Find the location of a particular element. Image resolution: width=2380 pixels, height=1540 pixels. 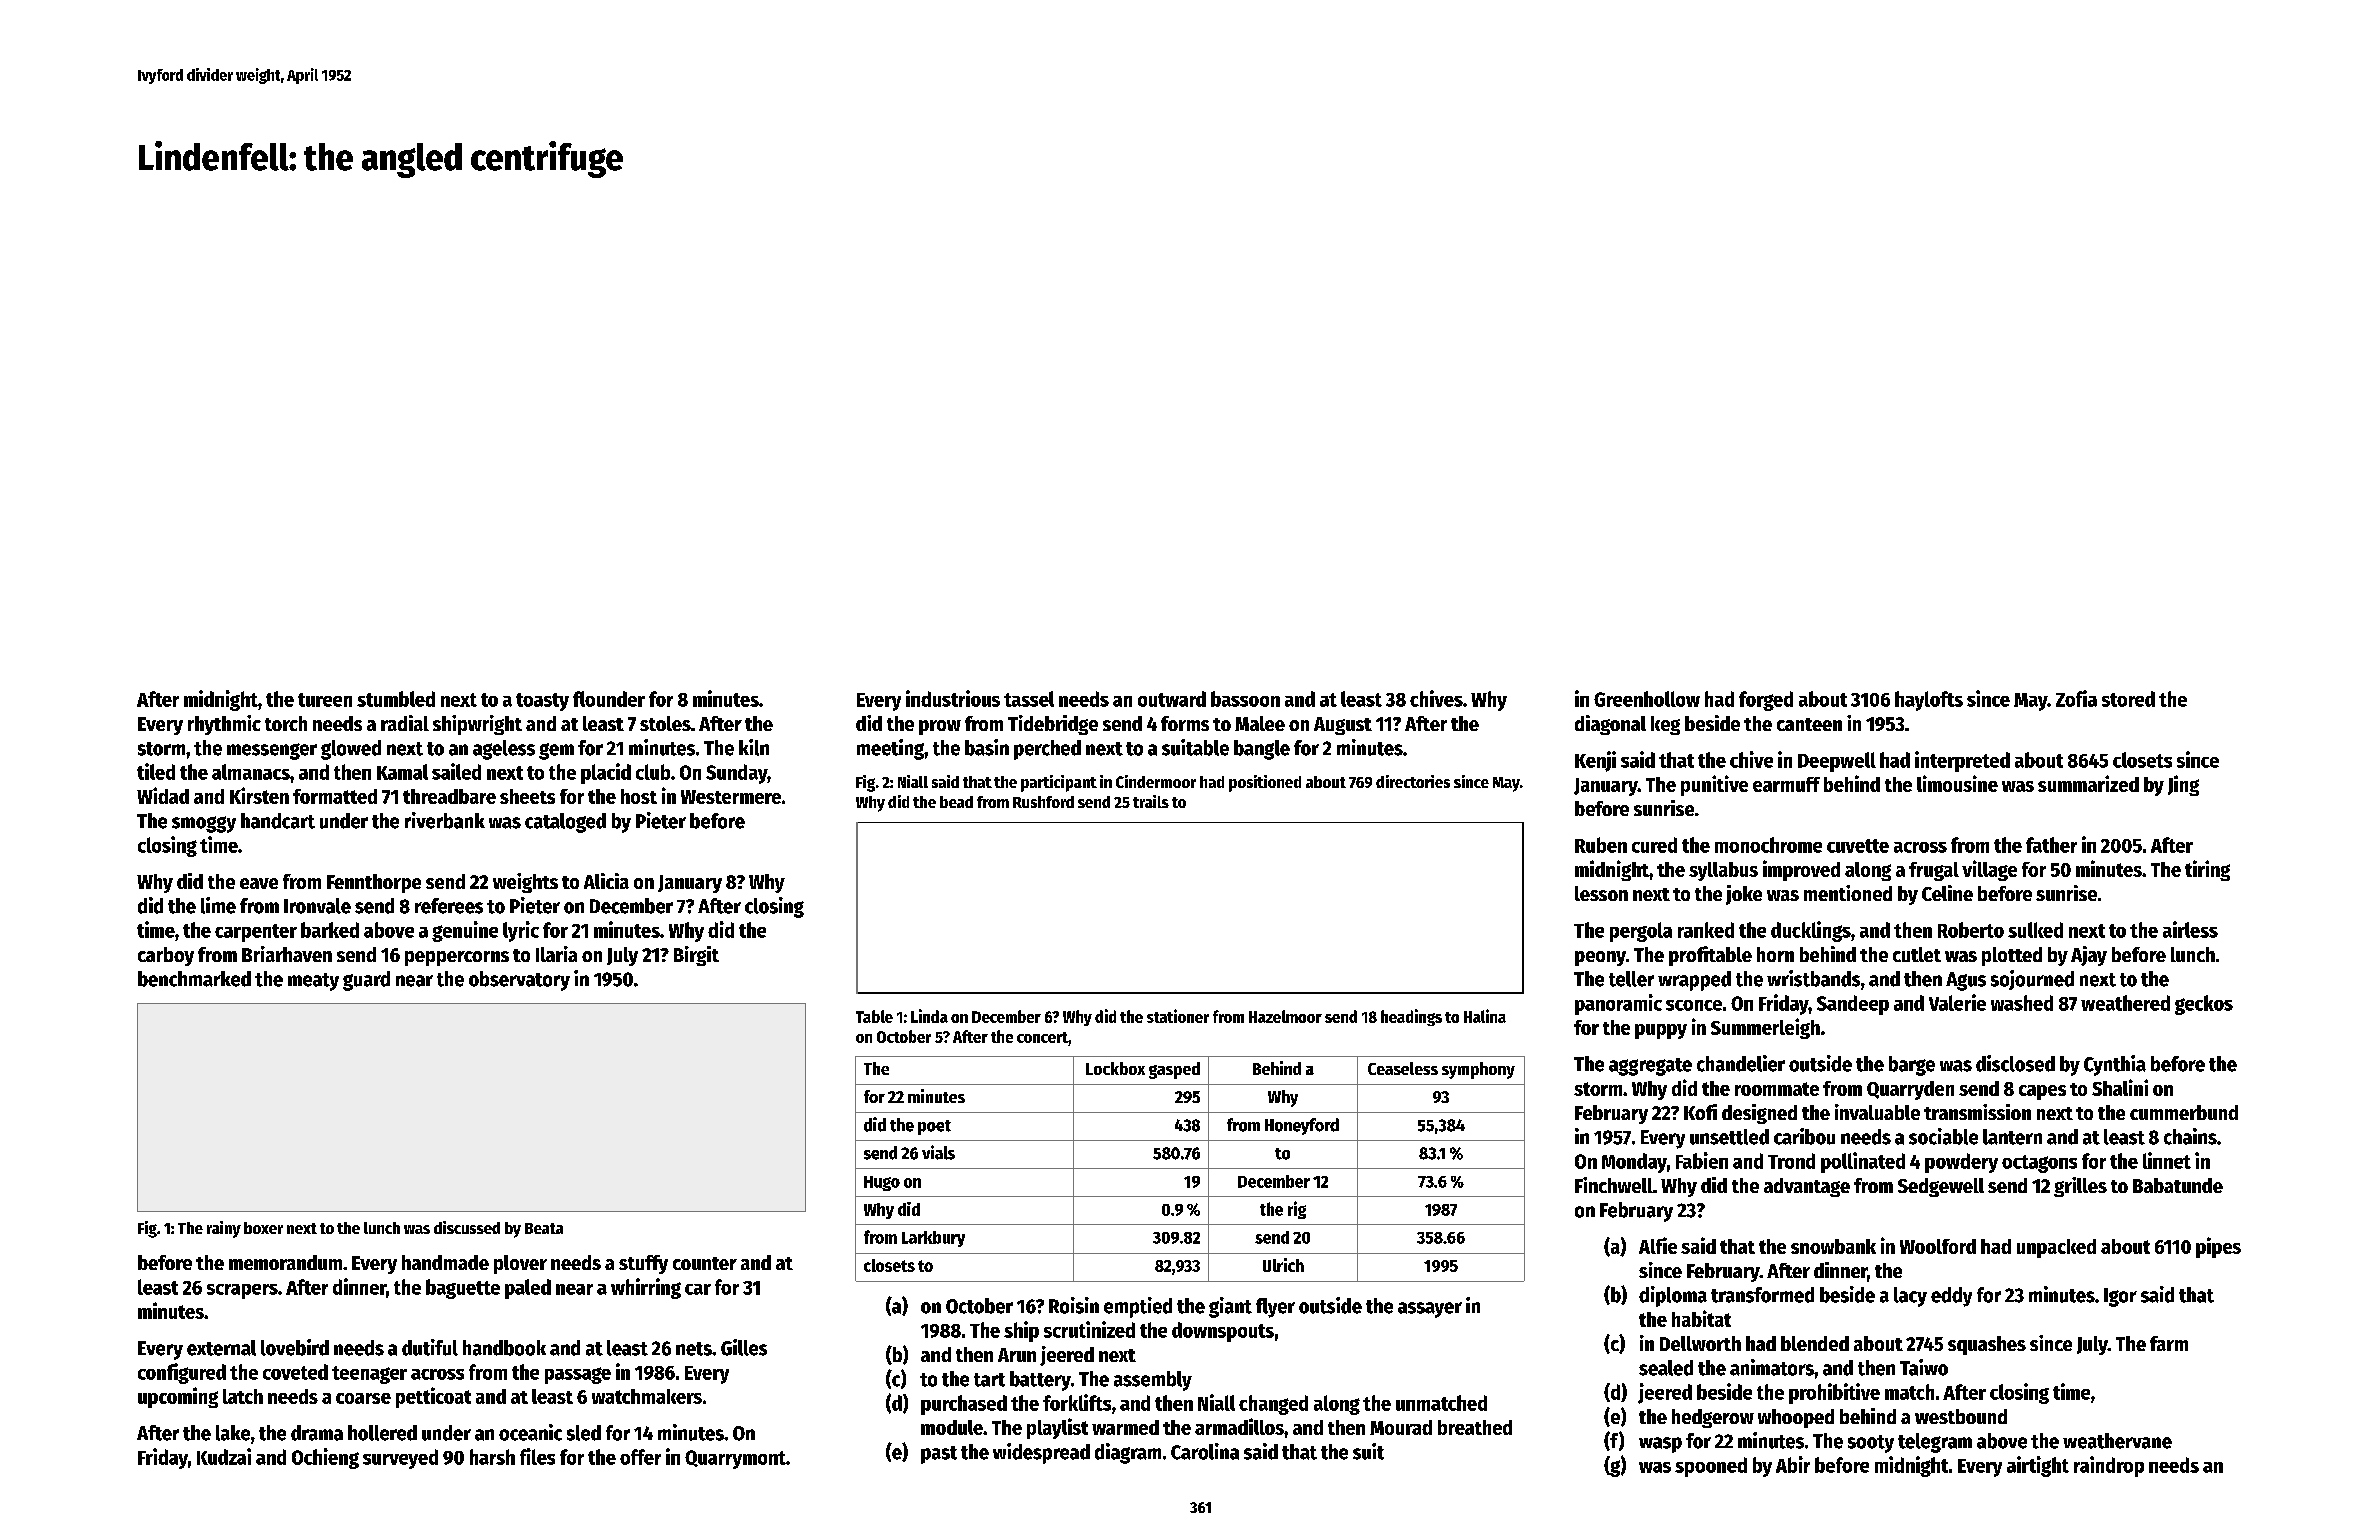

vials is located at coordinates (938, 1152).
